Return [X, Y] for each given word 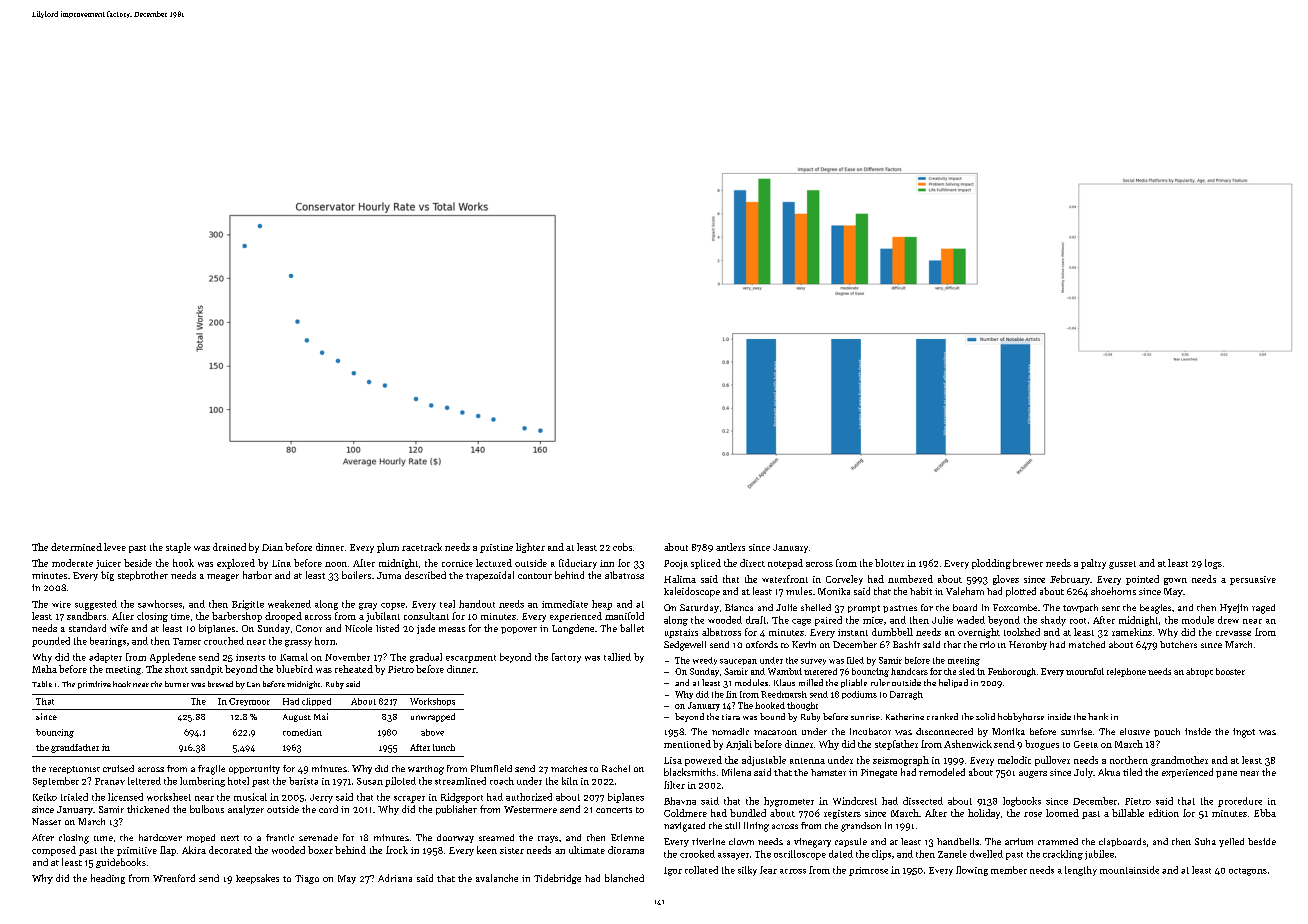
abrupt [1199, 672]
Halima [680, 579]
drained [229, 547]
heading [108, 879]
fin [731, 694]
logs [1213, 564]
